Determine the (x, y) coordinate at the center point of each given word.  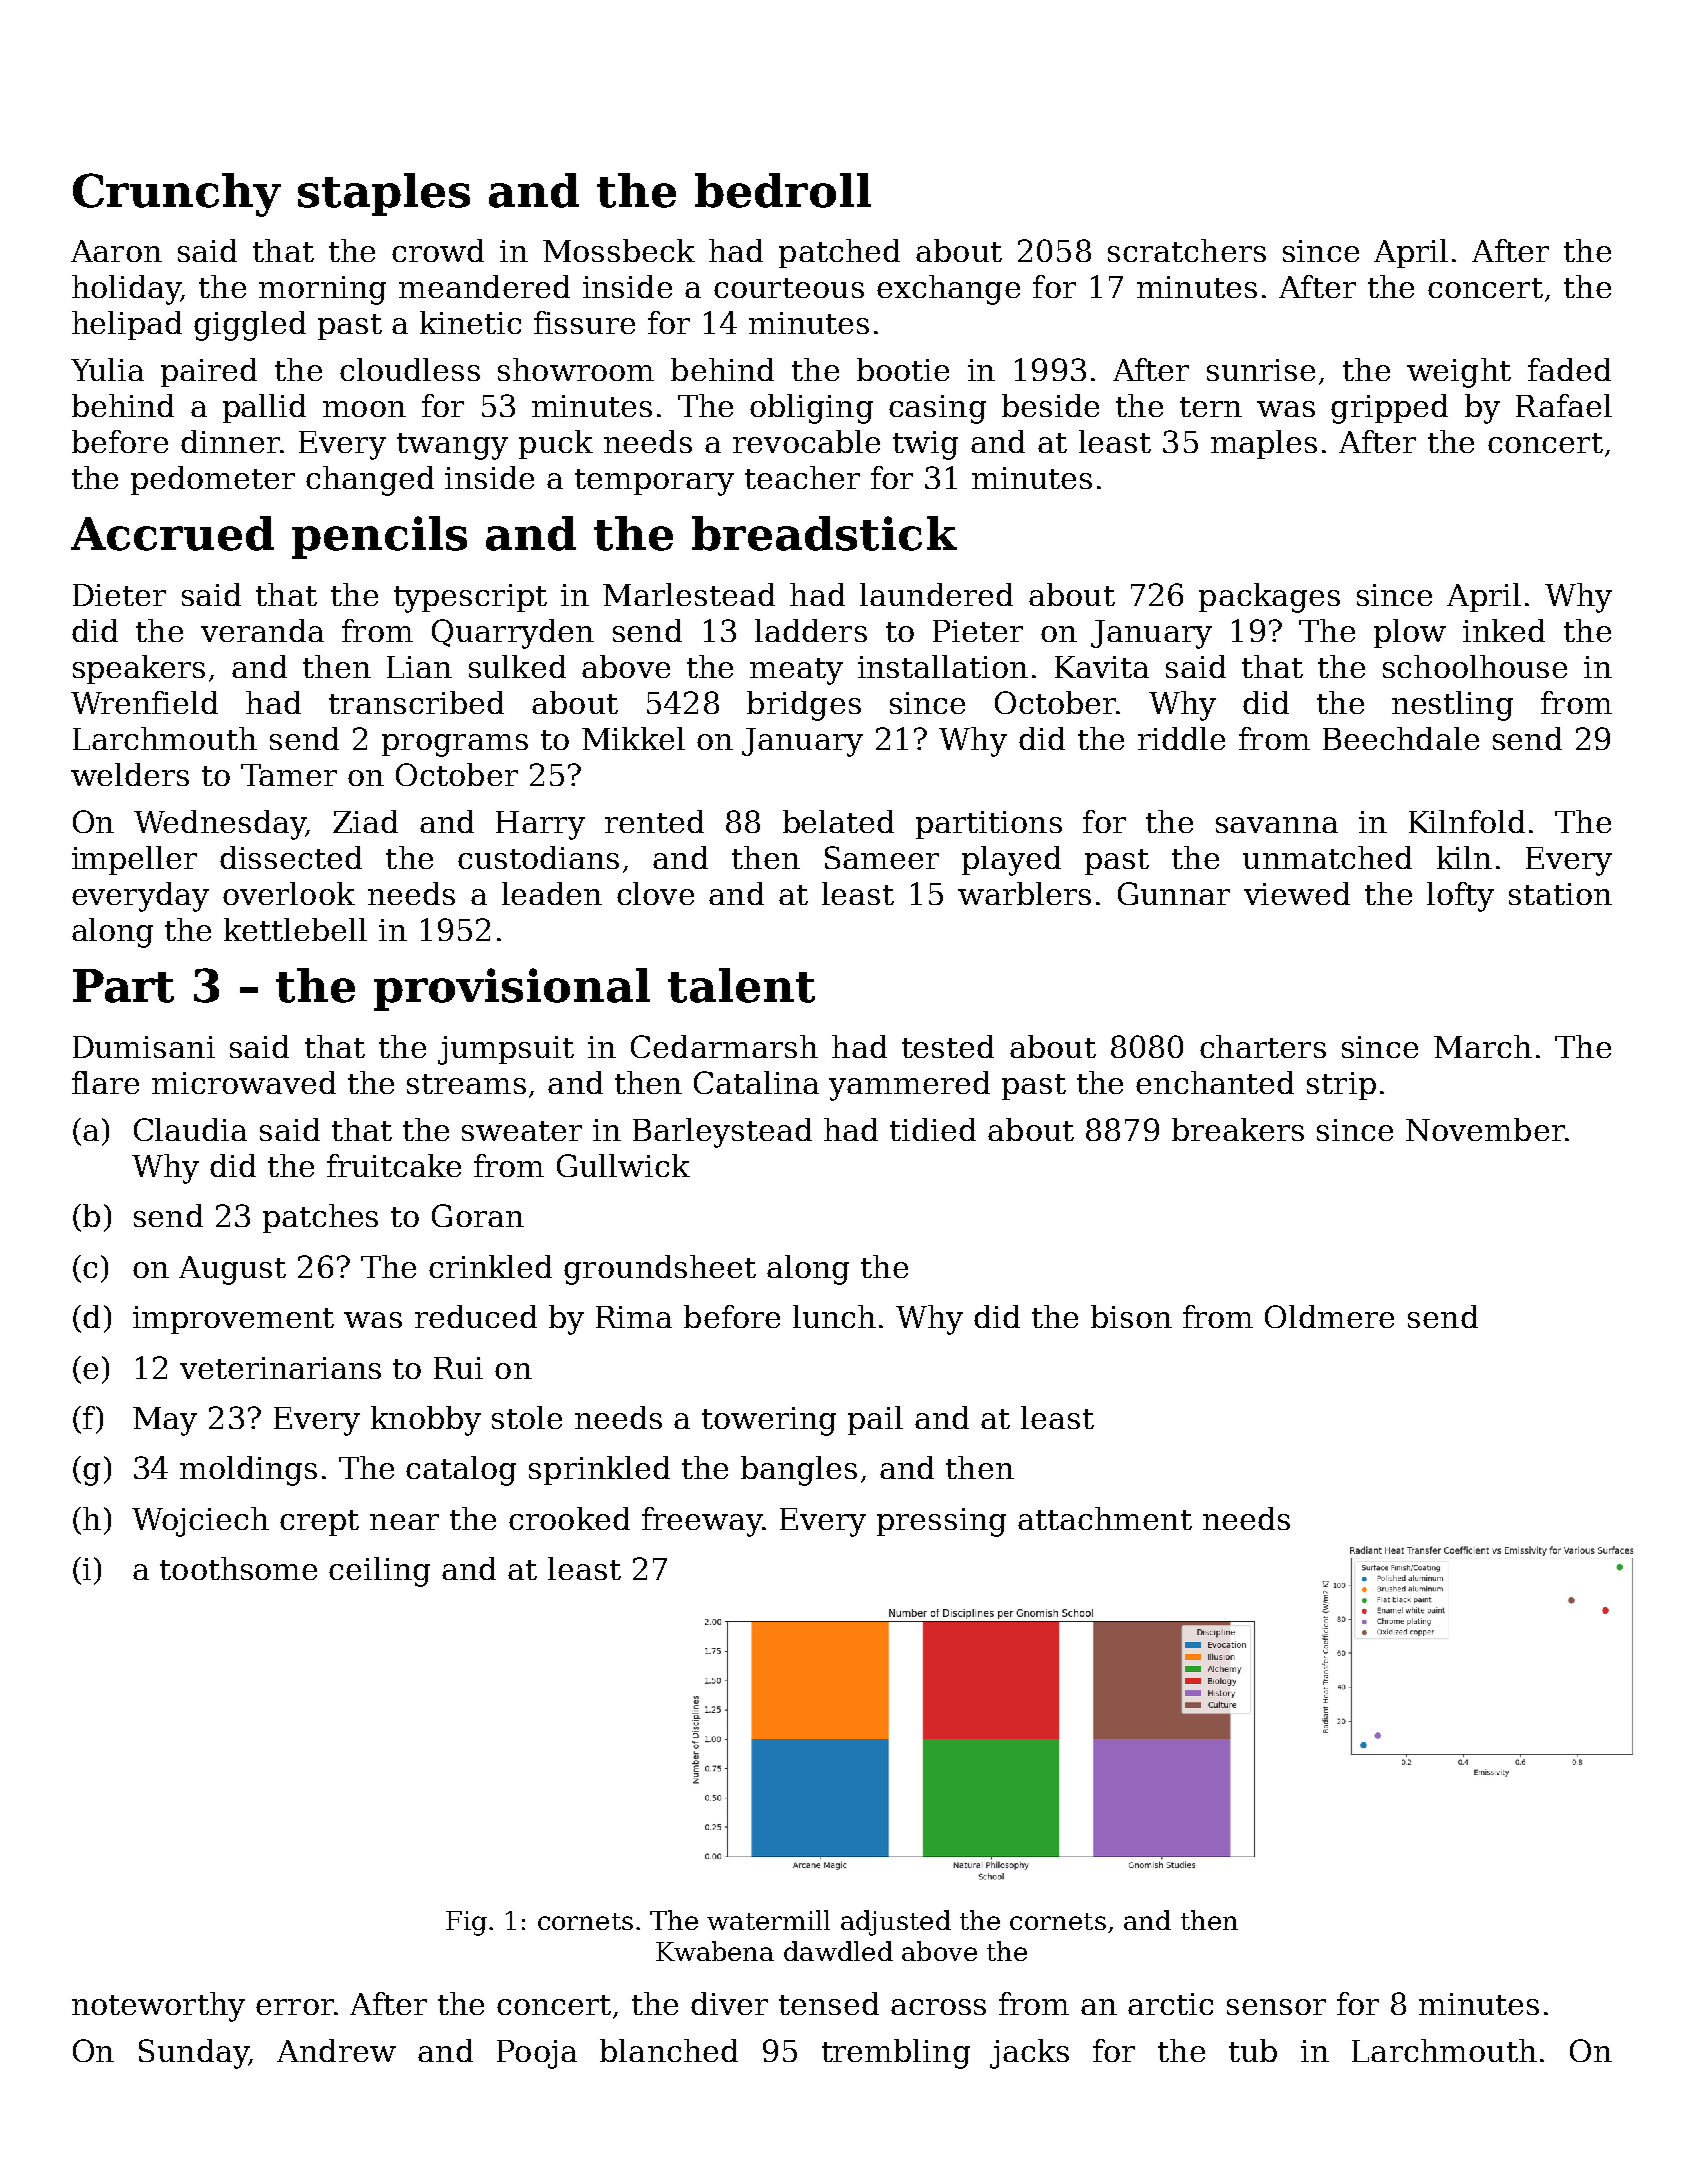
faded (1569, 369)
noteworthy (158, 2007)
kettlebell (295, 929)
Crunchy (177, 195)
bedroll (783, 190)
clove (655, 893)
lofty (1460, 897)
